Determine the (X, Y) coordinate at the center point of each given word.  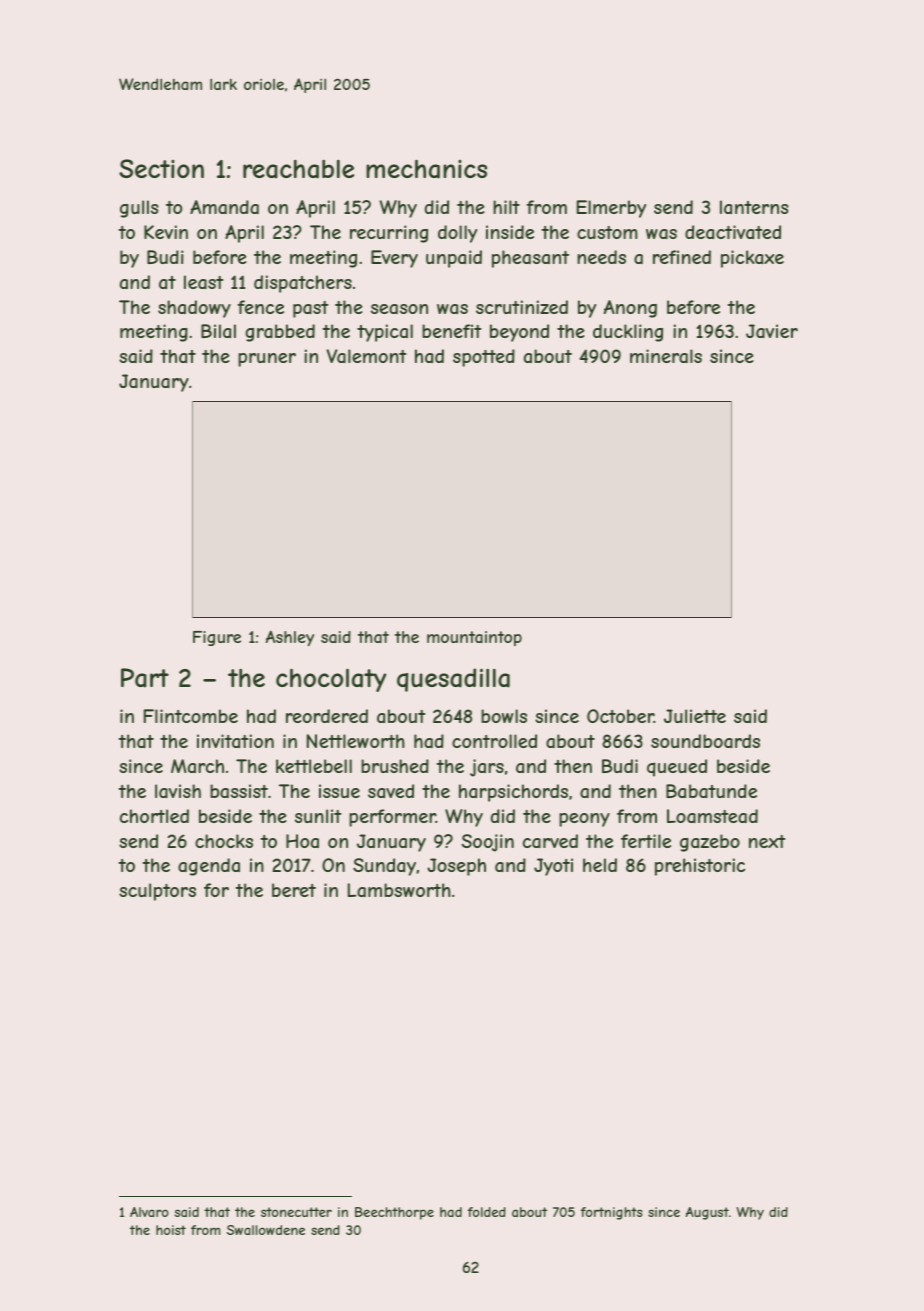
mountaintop (474, 638)
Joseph (456, 867)
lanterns (754, 207)
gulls (139, 209)
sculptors (157, 892)
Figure (217, 638)
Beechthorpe (394, 1213)
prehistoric (700, 867)
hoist (171, 1230)
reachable (298, 169)
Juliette (695, 716)
